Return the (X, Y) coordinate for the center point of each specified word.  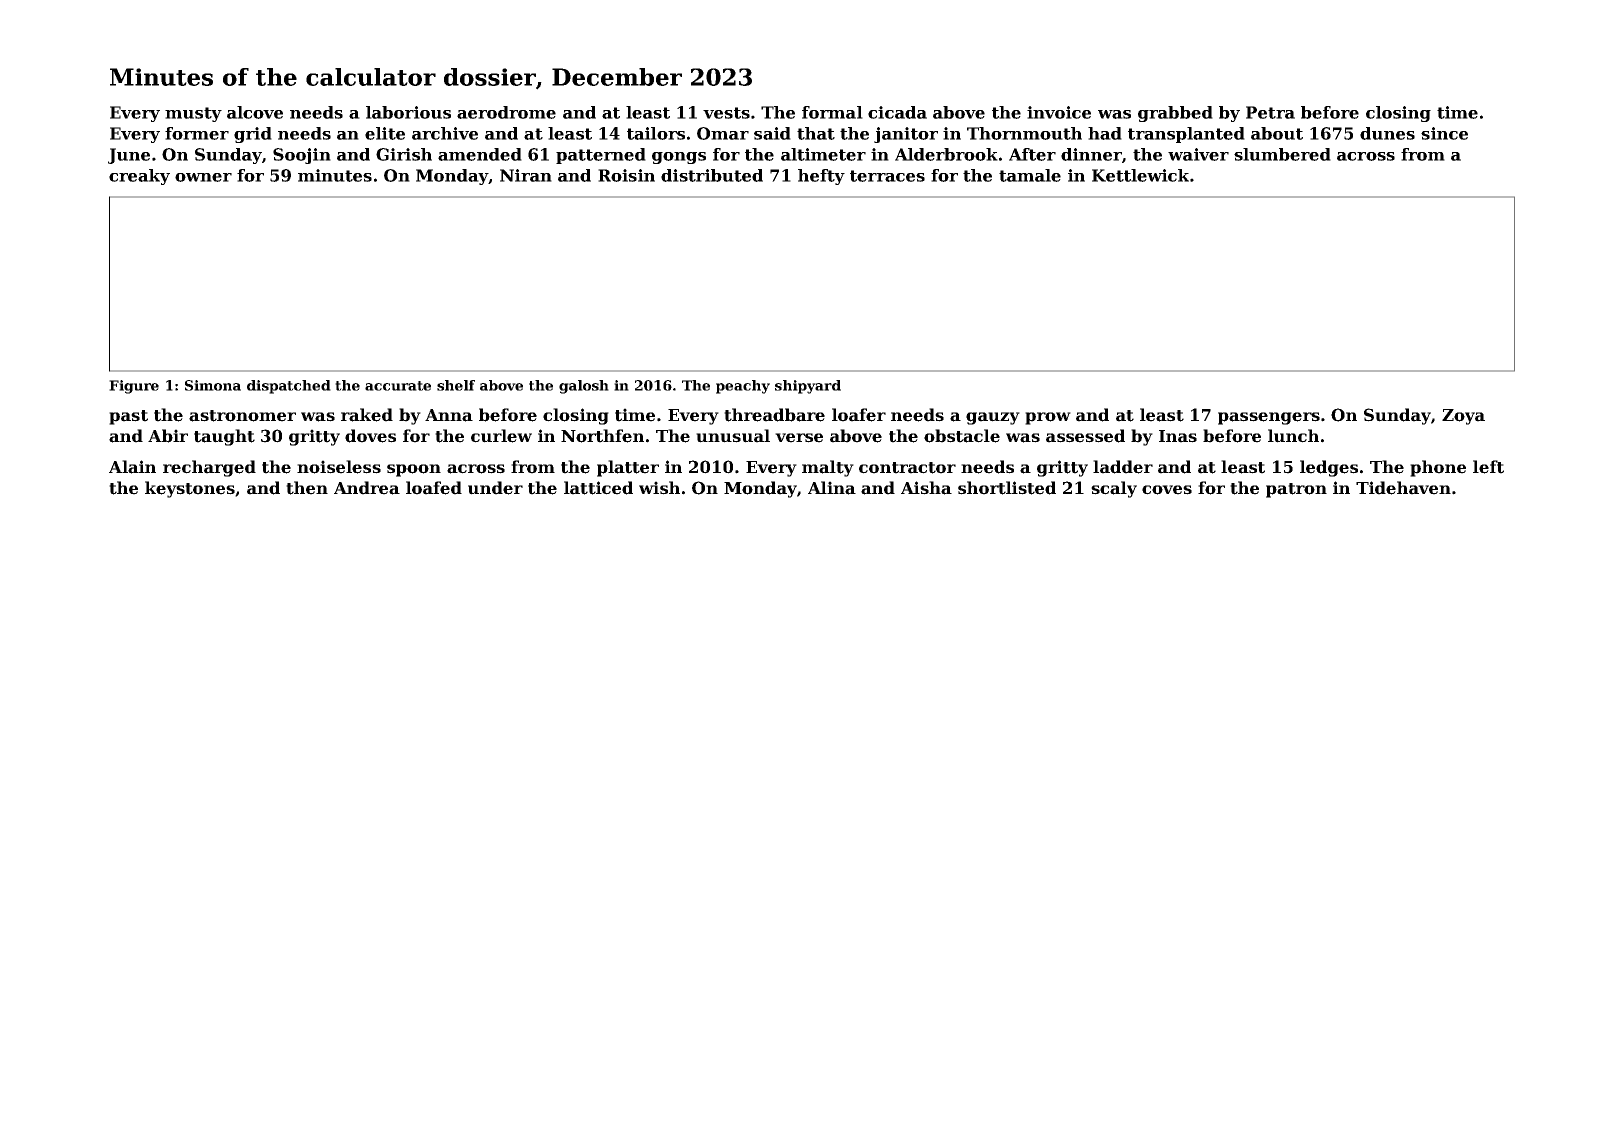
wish (659, 488)
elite (385, 133)
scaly (1114, 489)
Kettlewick (1140, 175)
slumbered (1282, 154)
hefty (821, 177)
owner (203, 177)
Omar (723, 133)
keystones (190, 489)
